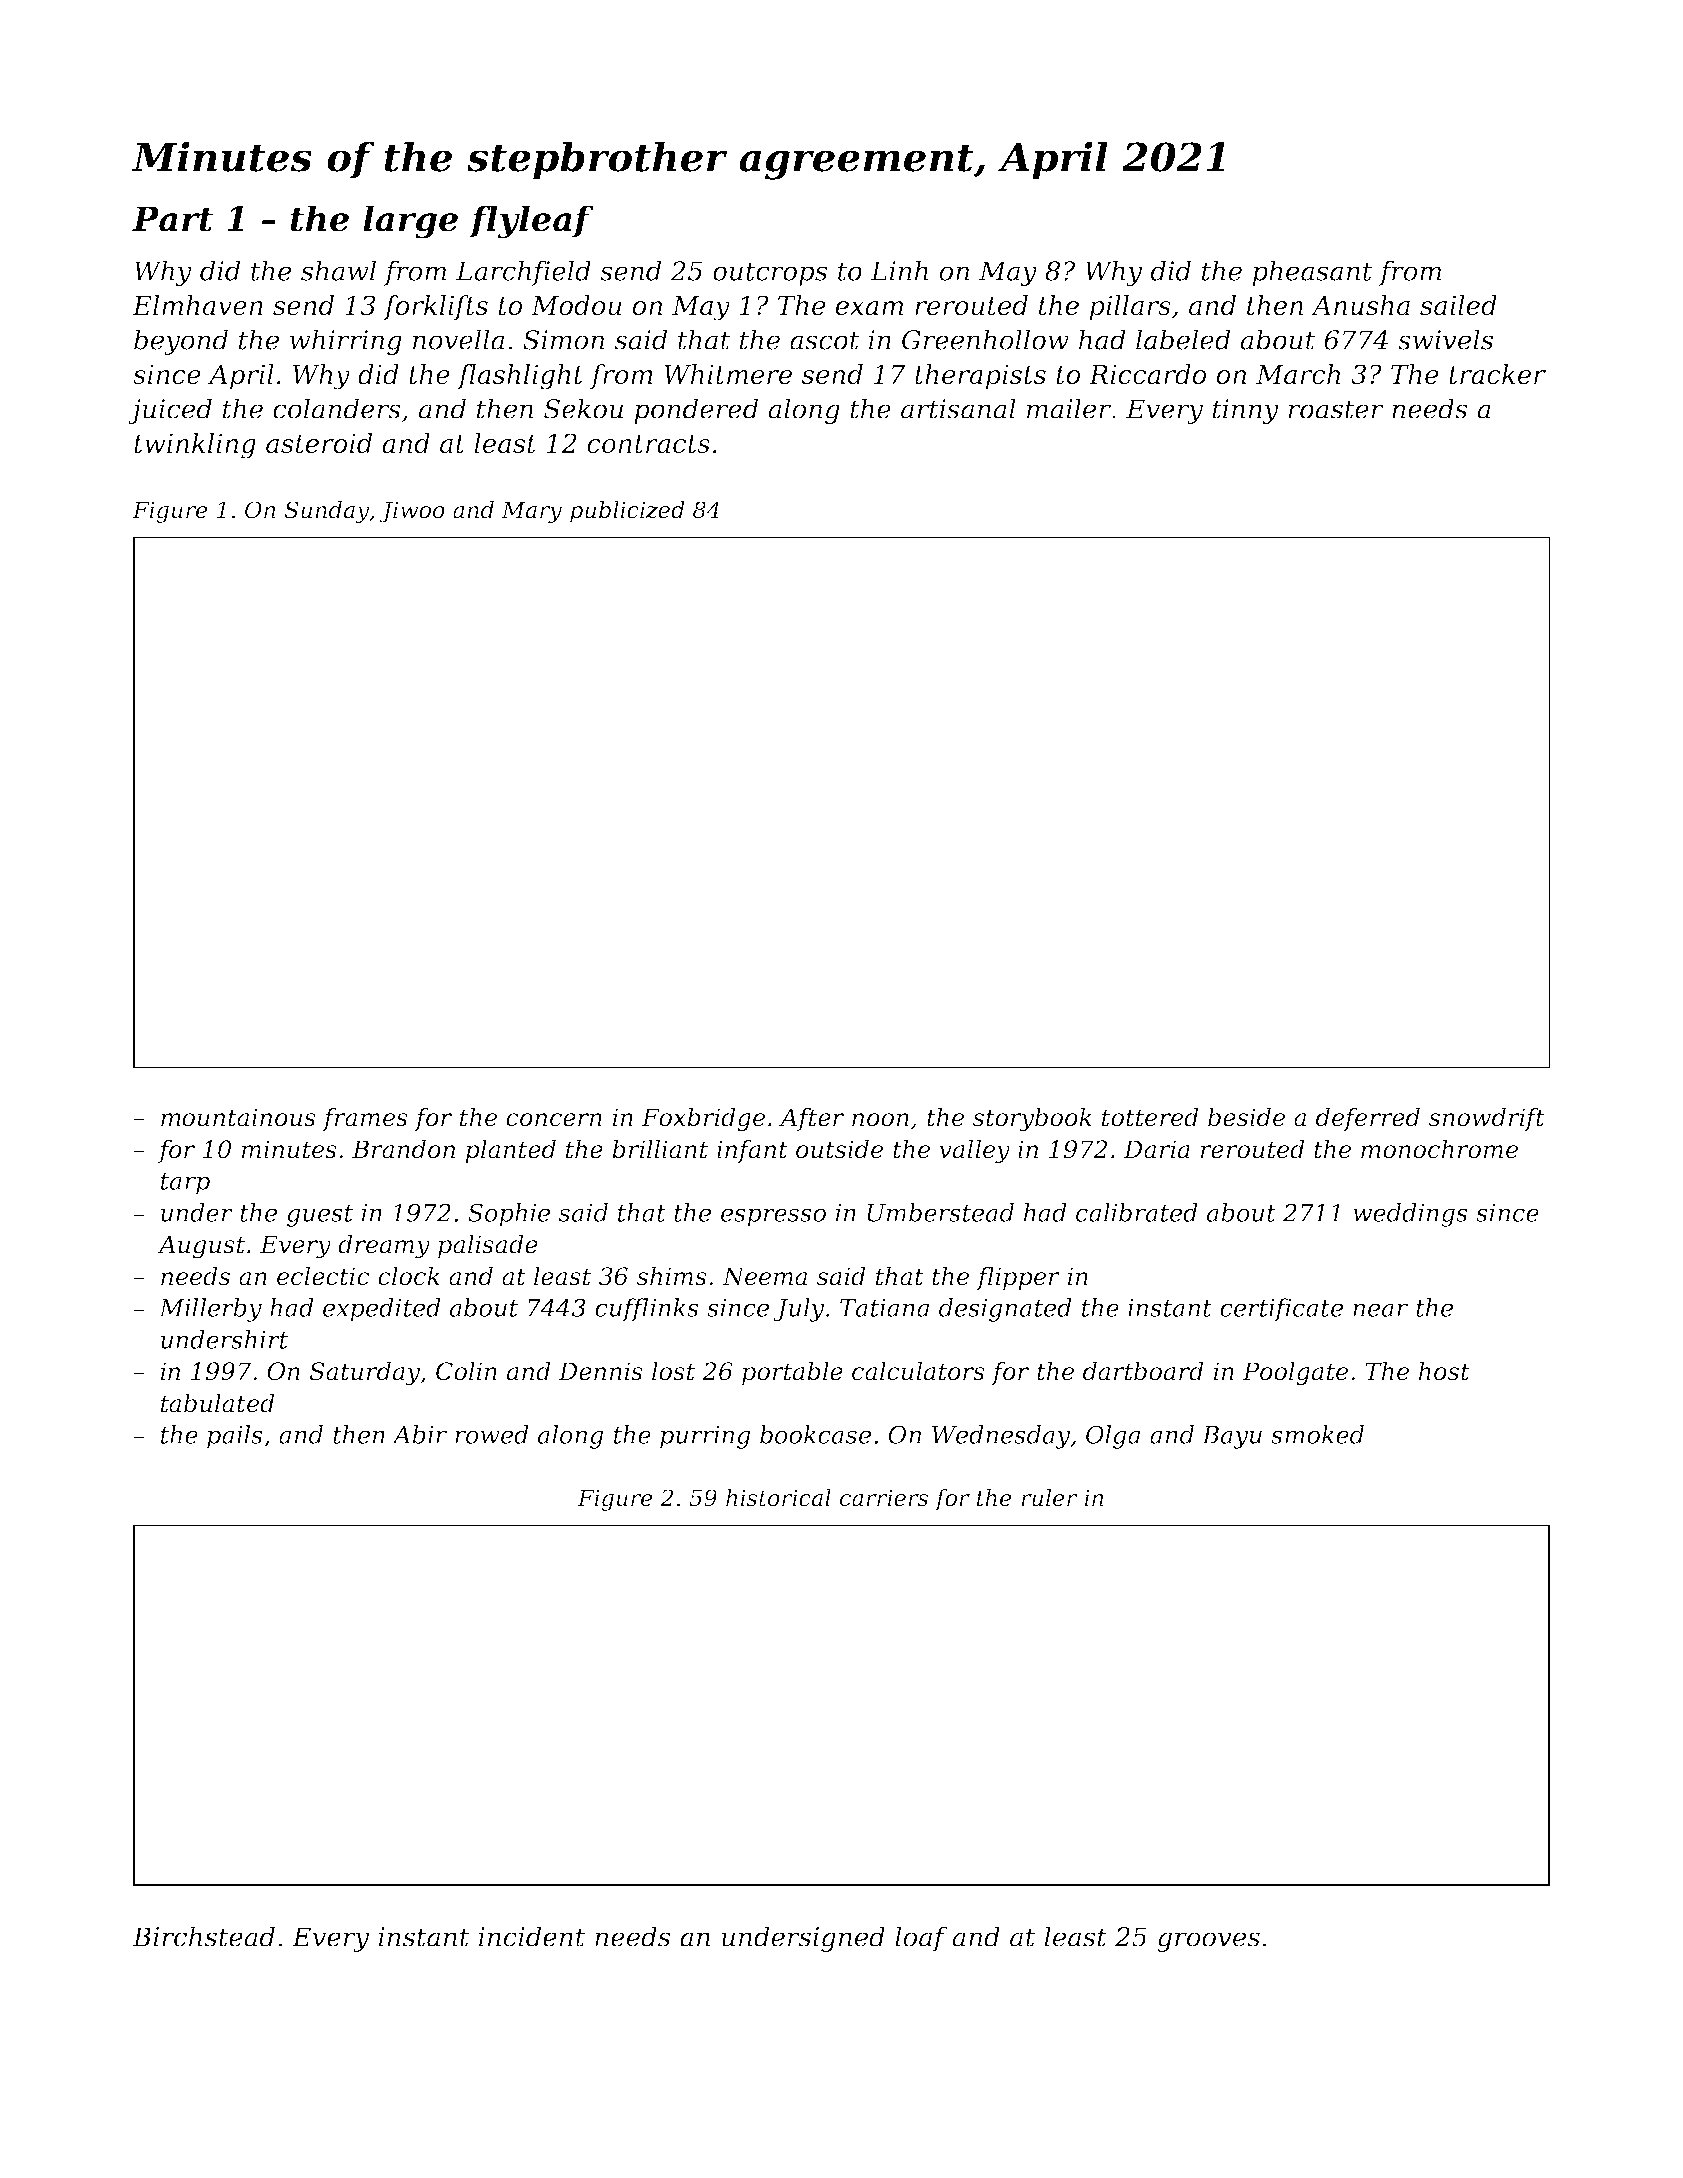  Describe the element at coordinates (921, 1939) in the screenshot. I see `loaf` at that location.
